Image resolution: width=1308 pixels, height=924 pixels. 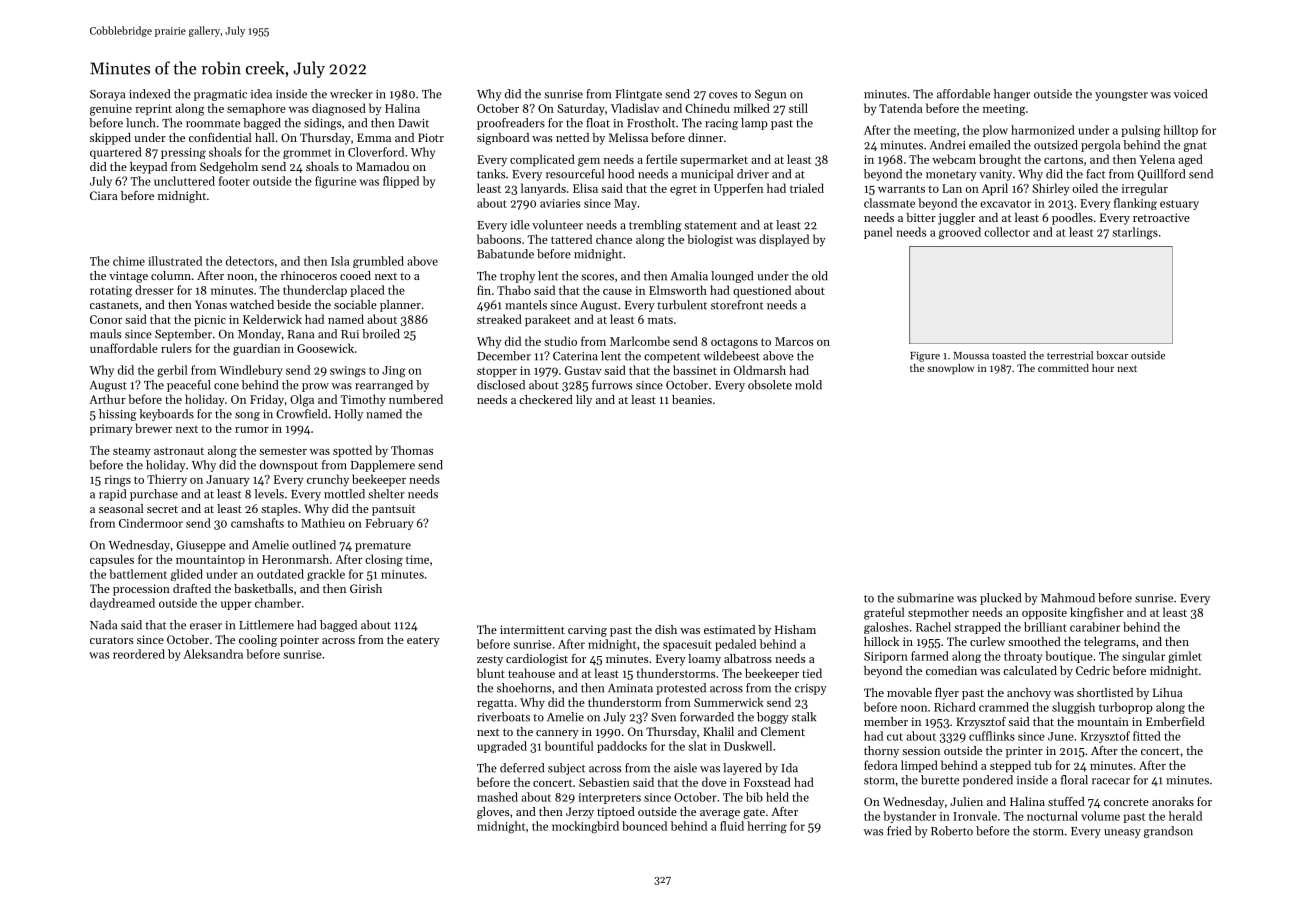 What do you see at coordinates (220, 95) in the document?
I see `pragmatic` at bounding box center [220, 95].
